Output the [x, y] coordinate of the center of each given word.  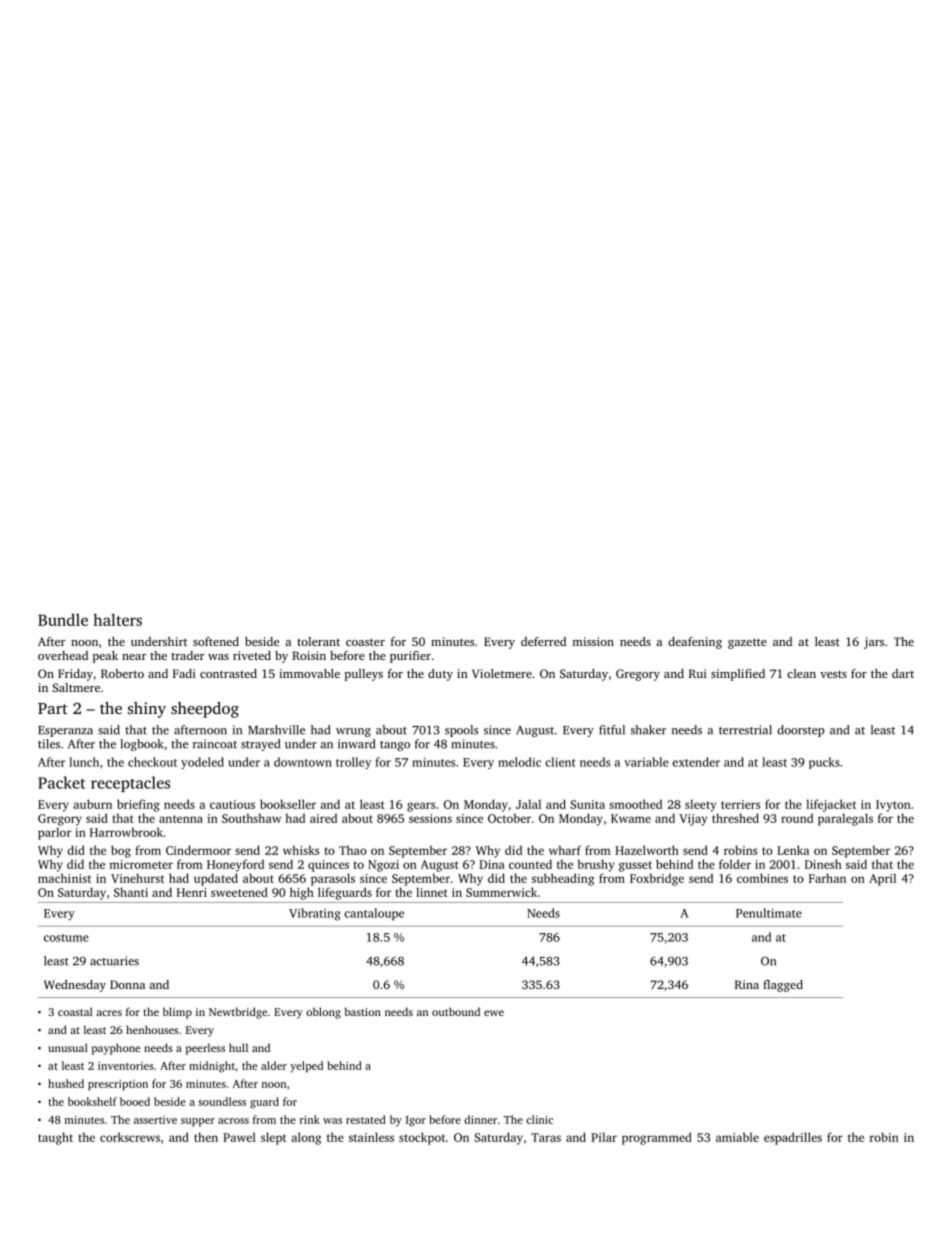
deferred [543, 641]
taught [55, 1138]
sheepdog [205, 710]
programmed [657, 1138]
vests [833, 674]
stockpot [422, 1138]
